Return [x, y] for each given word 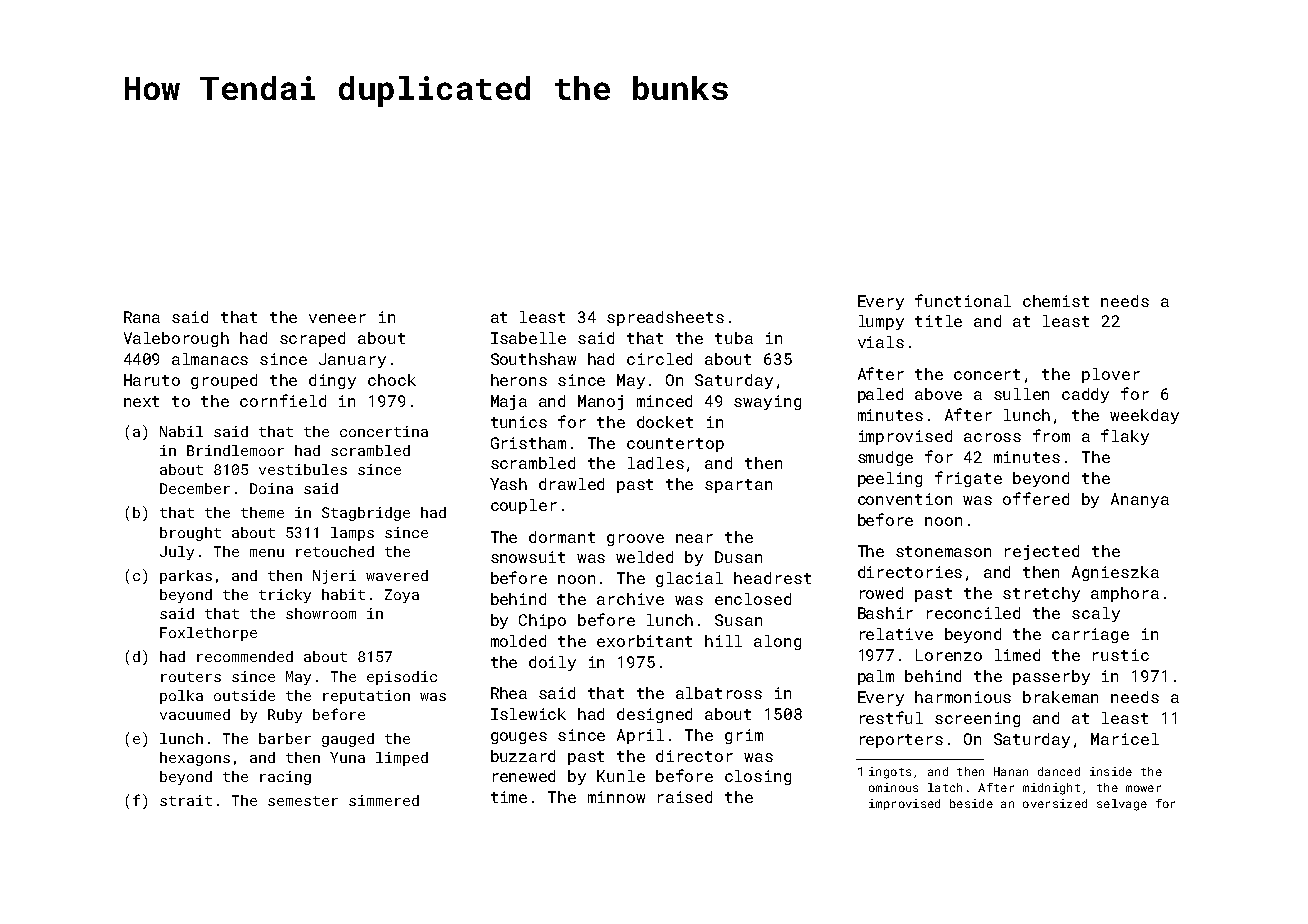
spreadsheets [665, 318]
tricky [285, 596]
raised [685, 797]
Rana [142, 317]
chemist [1056, 301]
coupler [524, 506]
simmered [384, 800]
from [1051, 435]
